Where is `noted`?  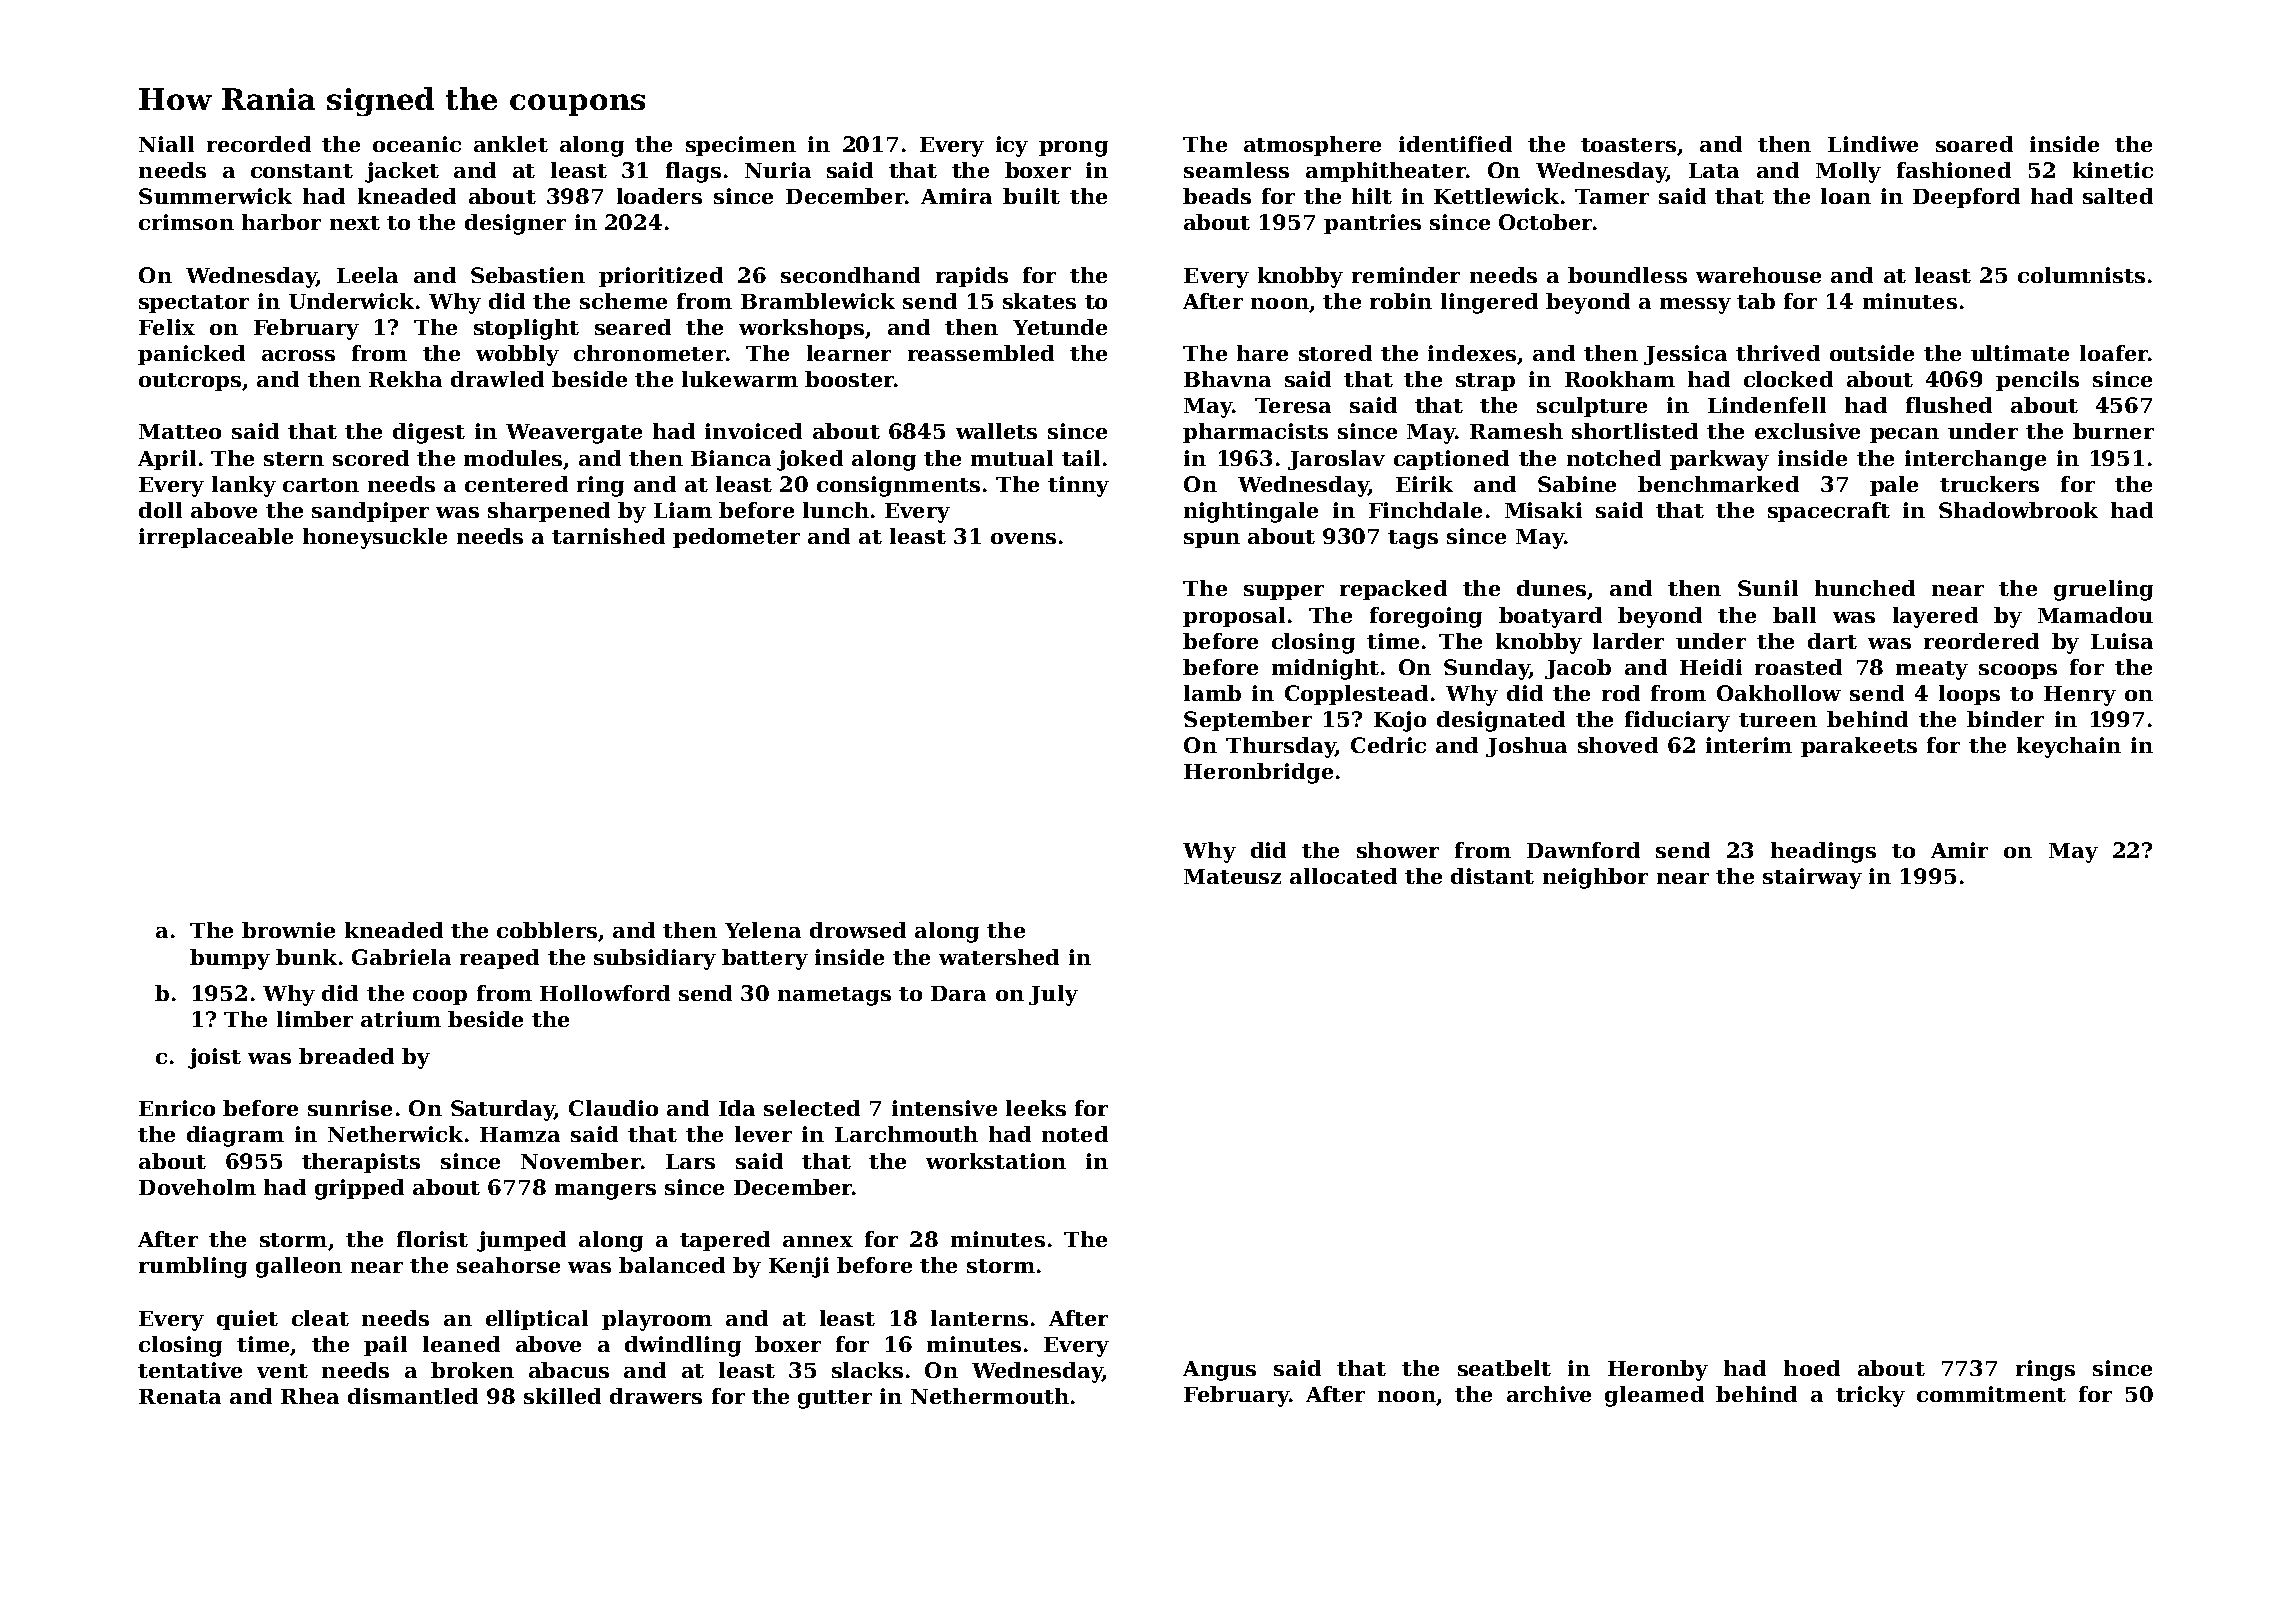
noted is located at coordinates (1075, 1134).
